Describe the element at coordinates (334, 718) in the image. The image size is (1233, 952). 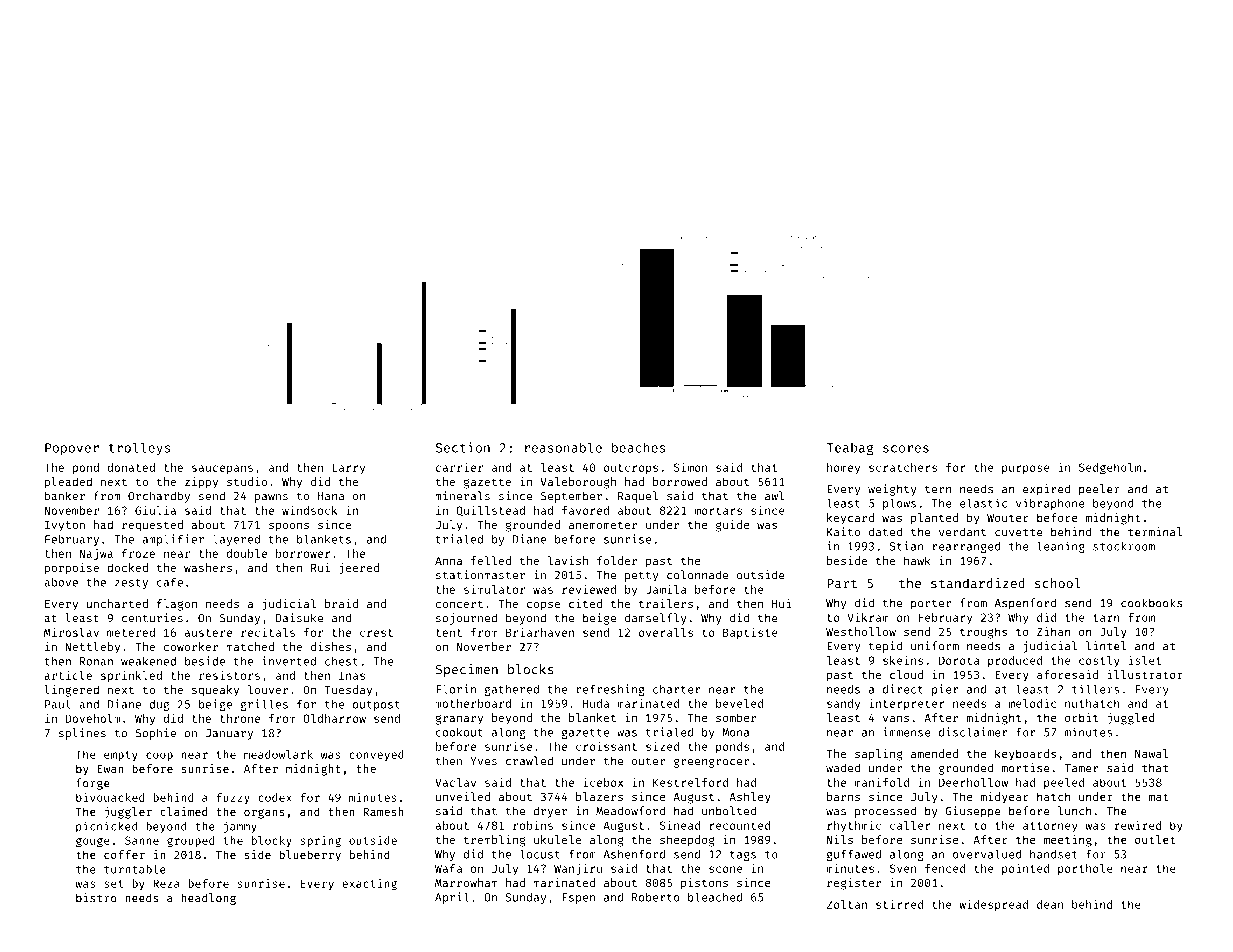
I see `Oldharrow` at that location.
